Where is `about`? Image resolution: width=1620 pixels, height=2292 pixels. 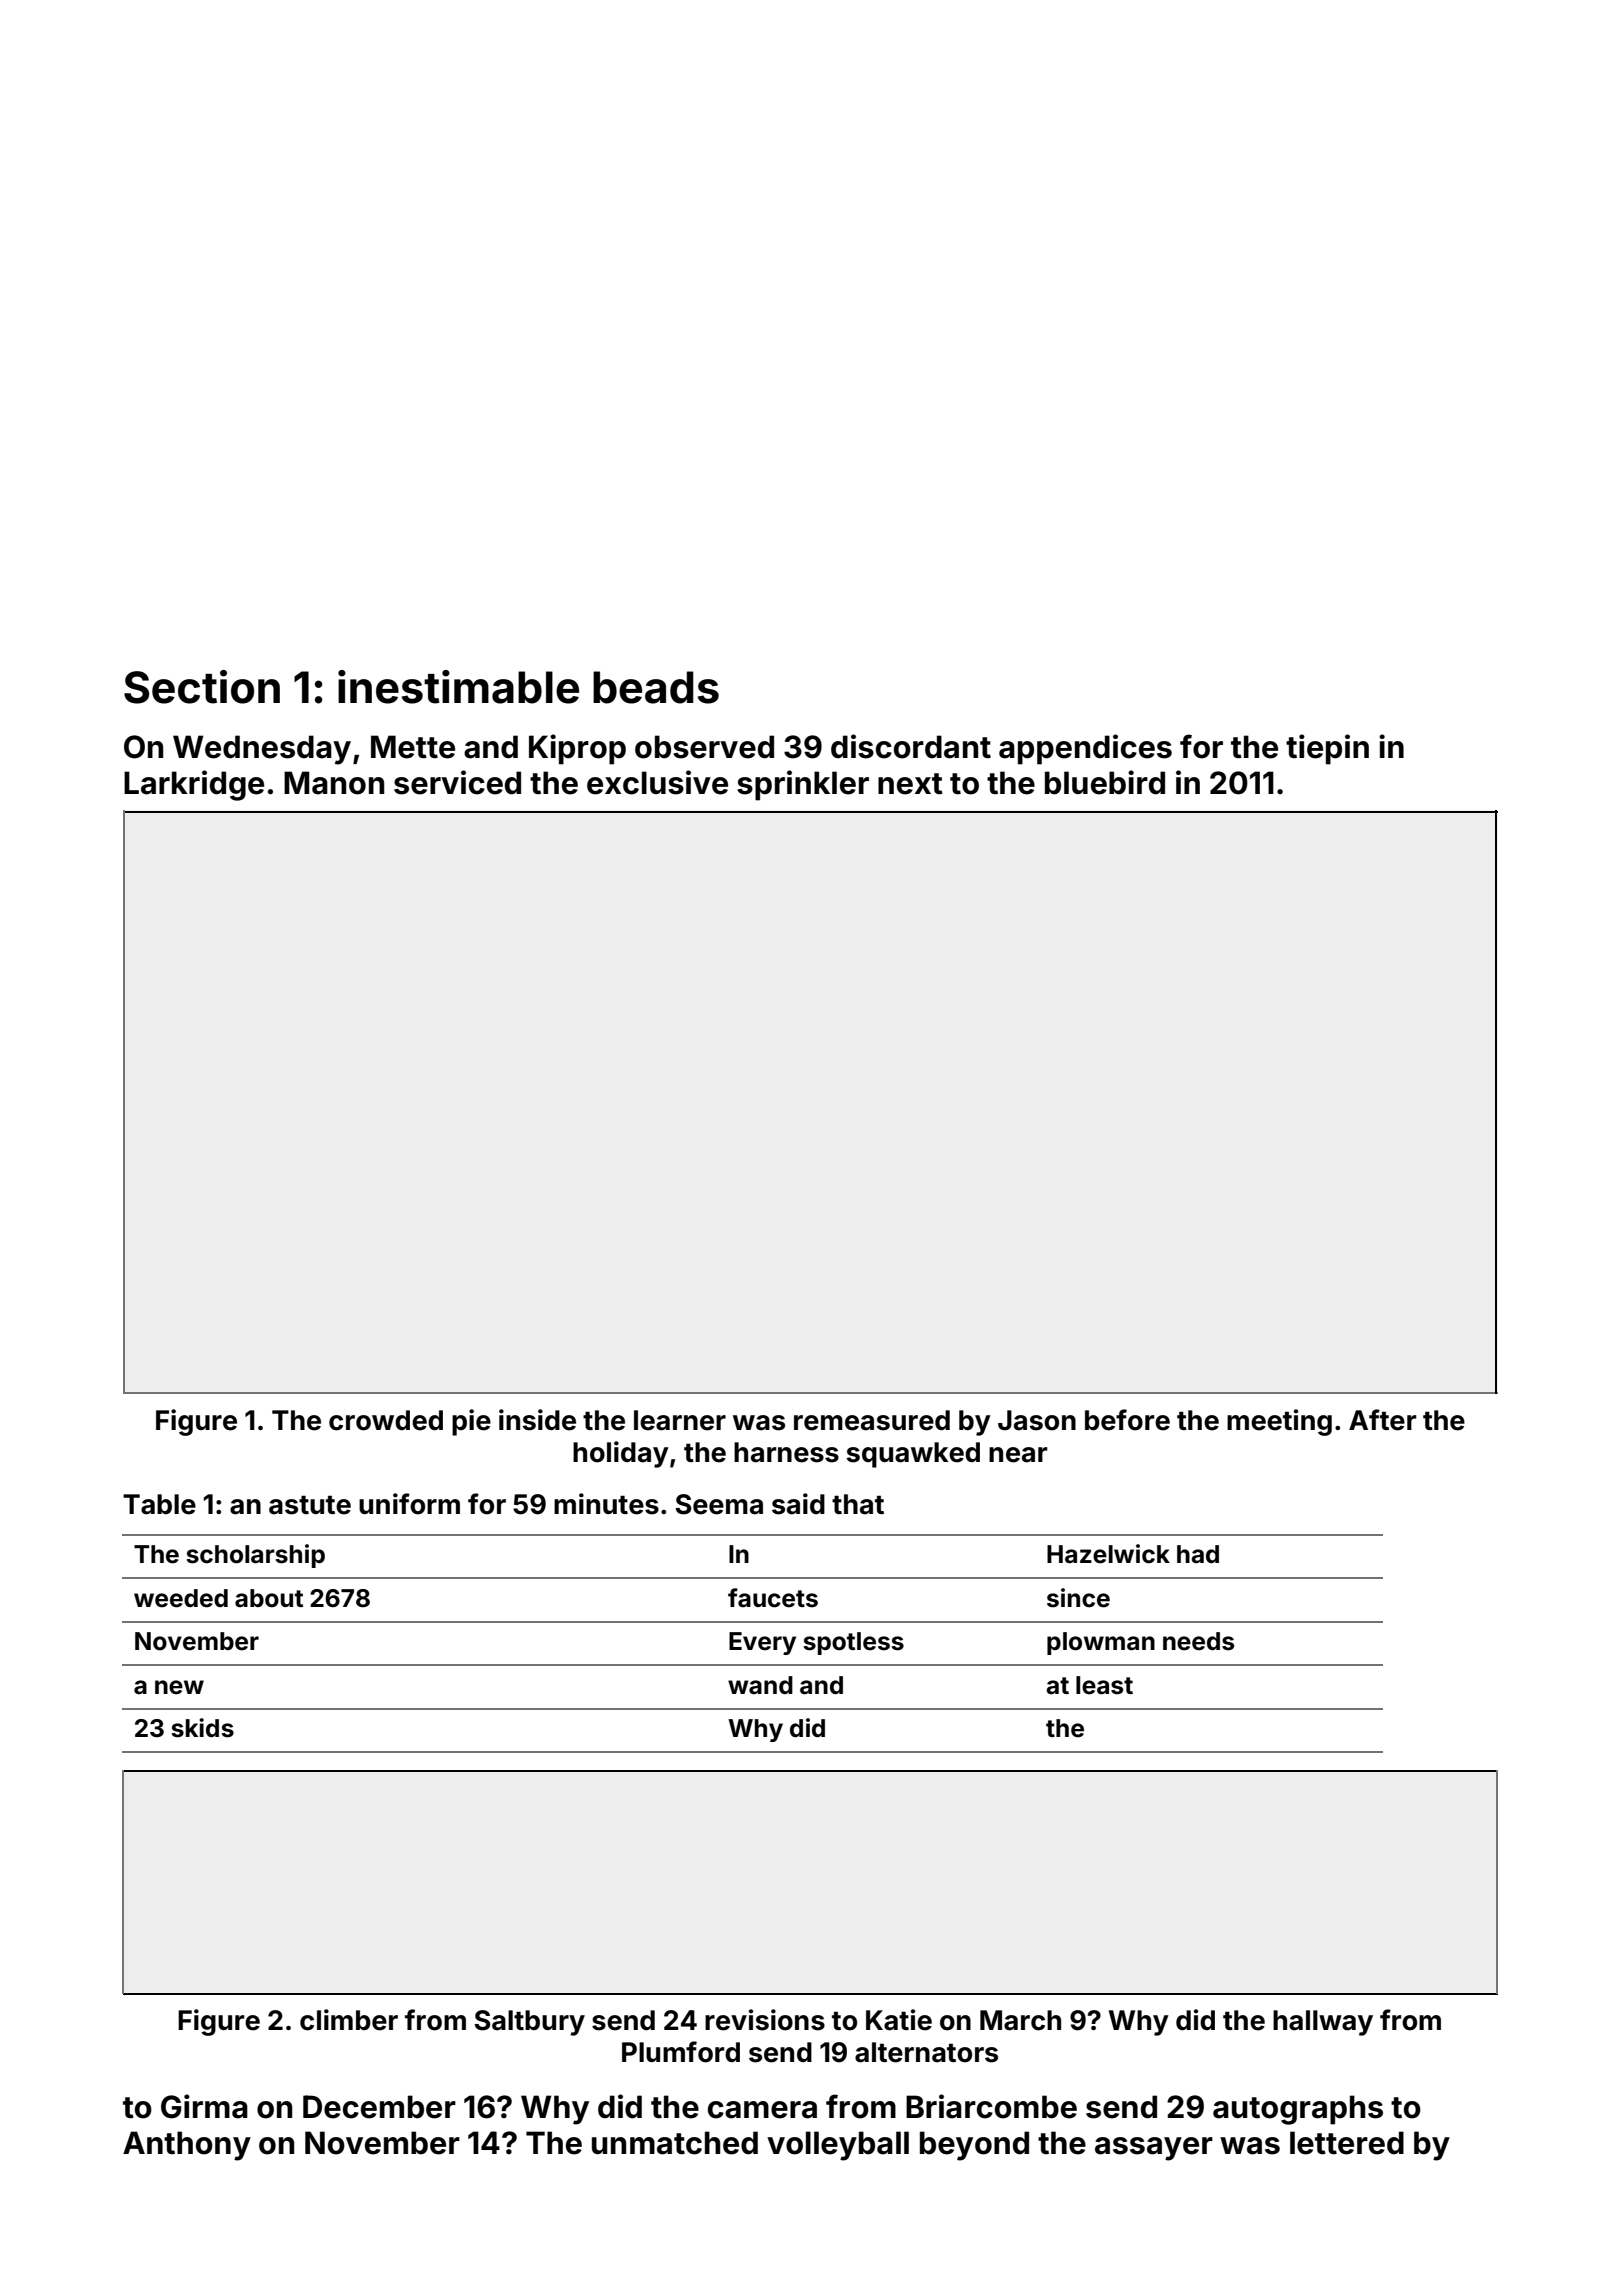 about is located at coordinates (269, 1598).
